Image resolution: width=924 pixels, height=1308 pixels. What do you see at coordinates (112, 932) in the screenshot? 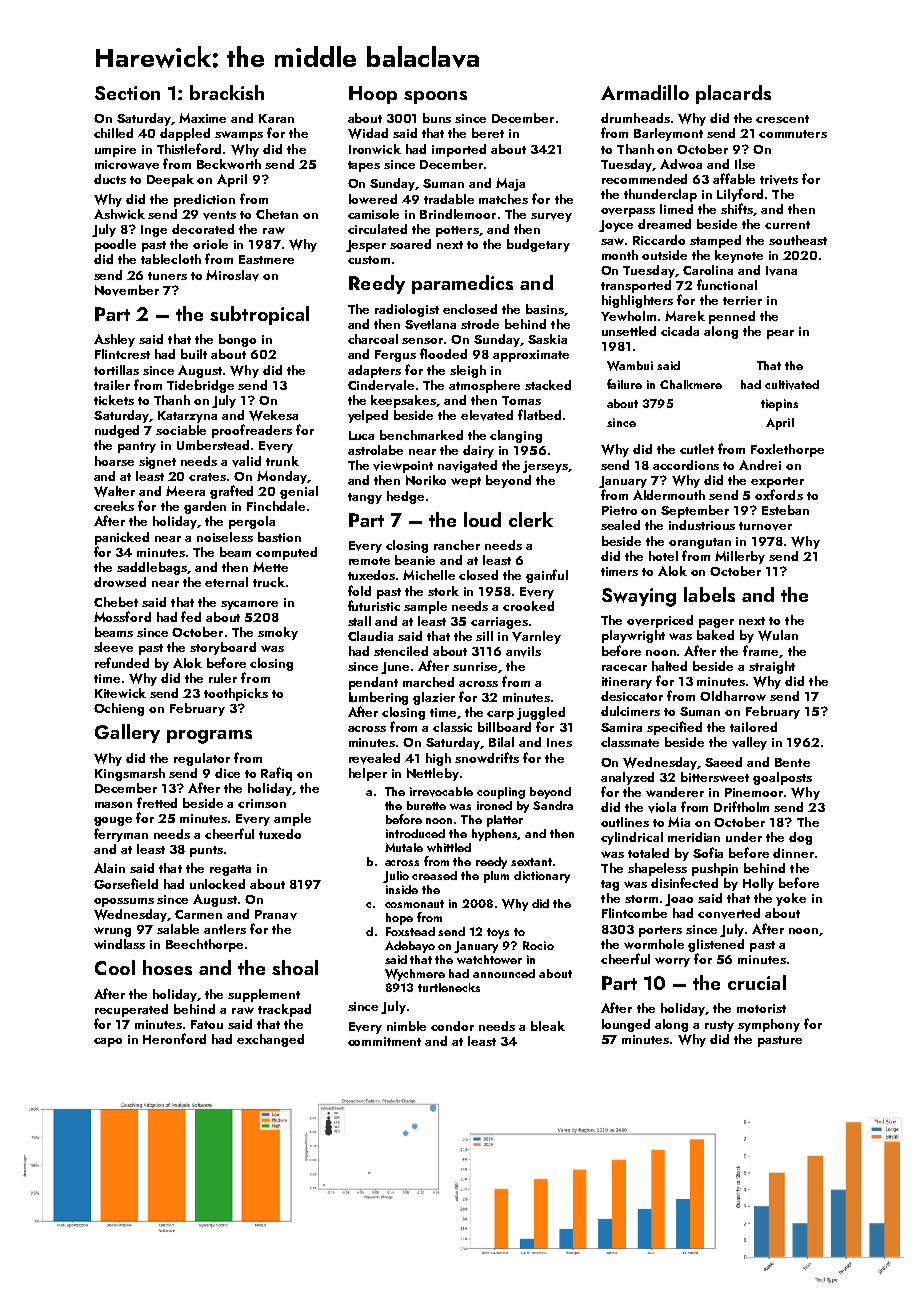
I see `wrung` at bounding box center [112, 932].
